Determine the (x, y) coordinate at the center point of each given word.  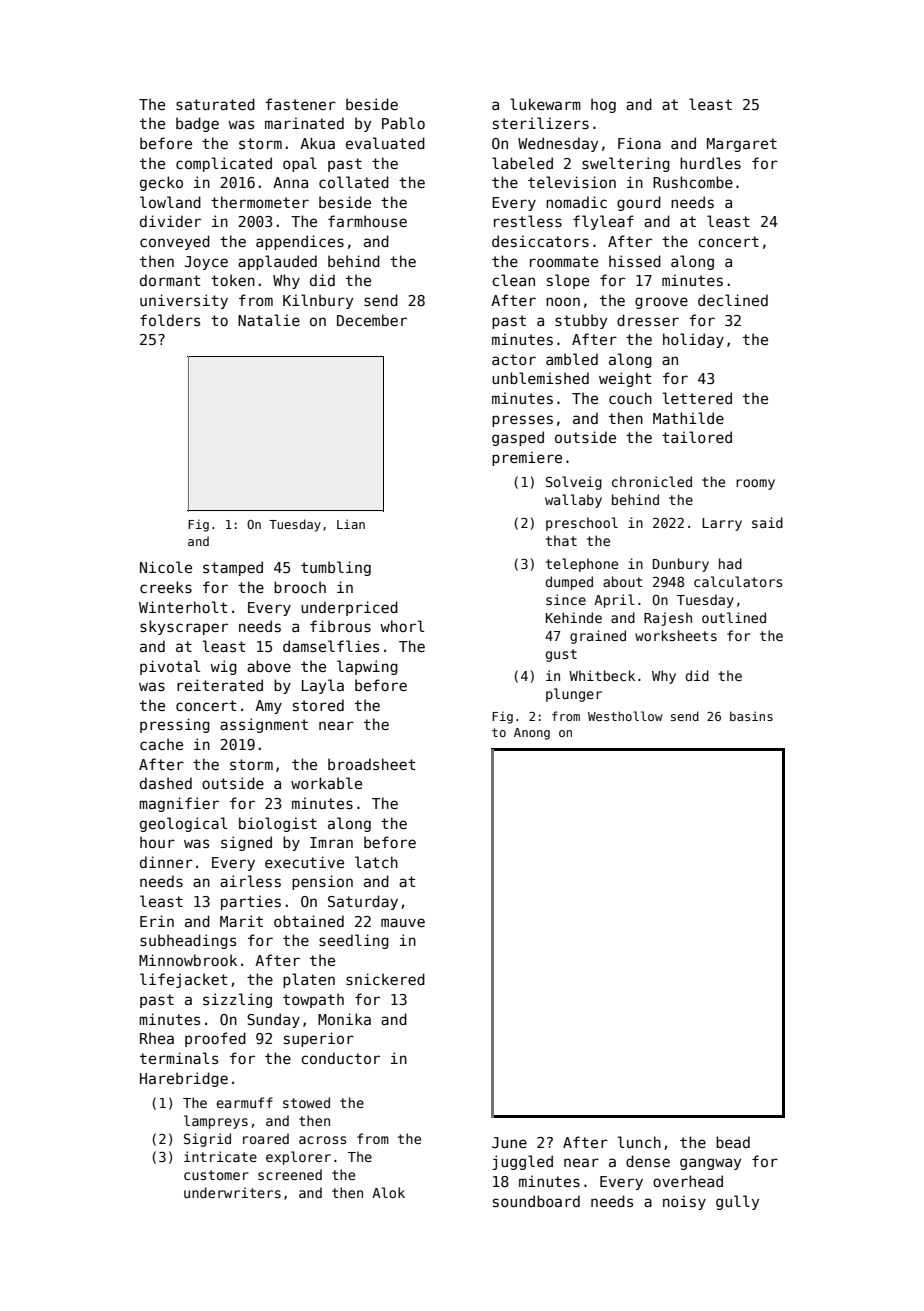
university (184, 301)
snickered (385, 979)
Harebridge (184, 1079)
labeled (522, 163)
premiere (527, 458)
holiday (693, 340)
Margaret (742, 145)
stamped (233, 568)
